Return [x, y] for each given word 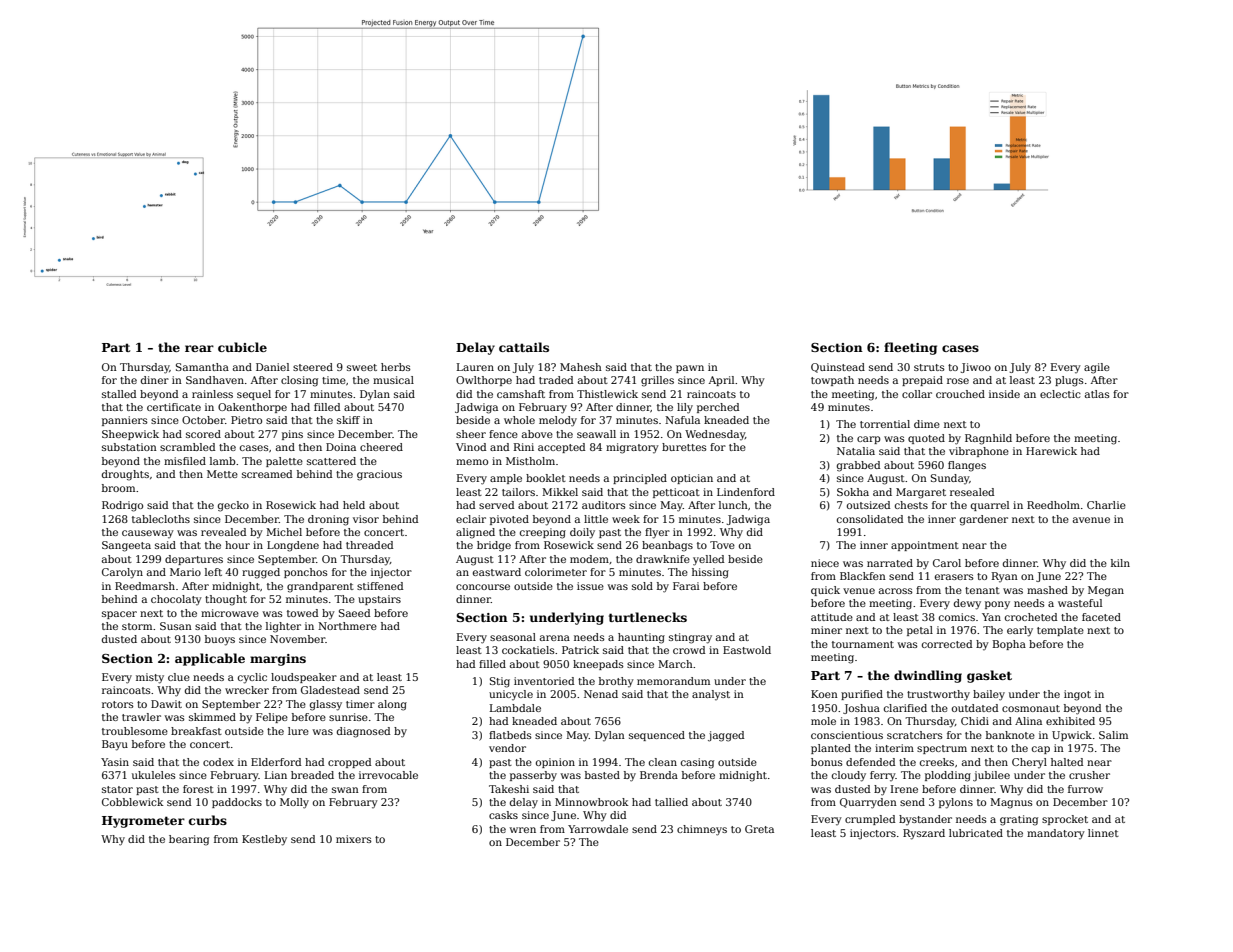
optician [692, 479]
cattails [524, 347]
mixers [354, 839]
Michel [284, 532]
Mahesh [581, 367]
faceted [1101, 617]
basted [602, 775]
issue [590, 586]
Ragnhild [988, 439]
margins [278, 660]
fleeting [910, 348]
